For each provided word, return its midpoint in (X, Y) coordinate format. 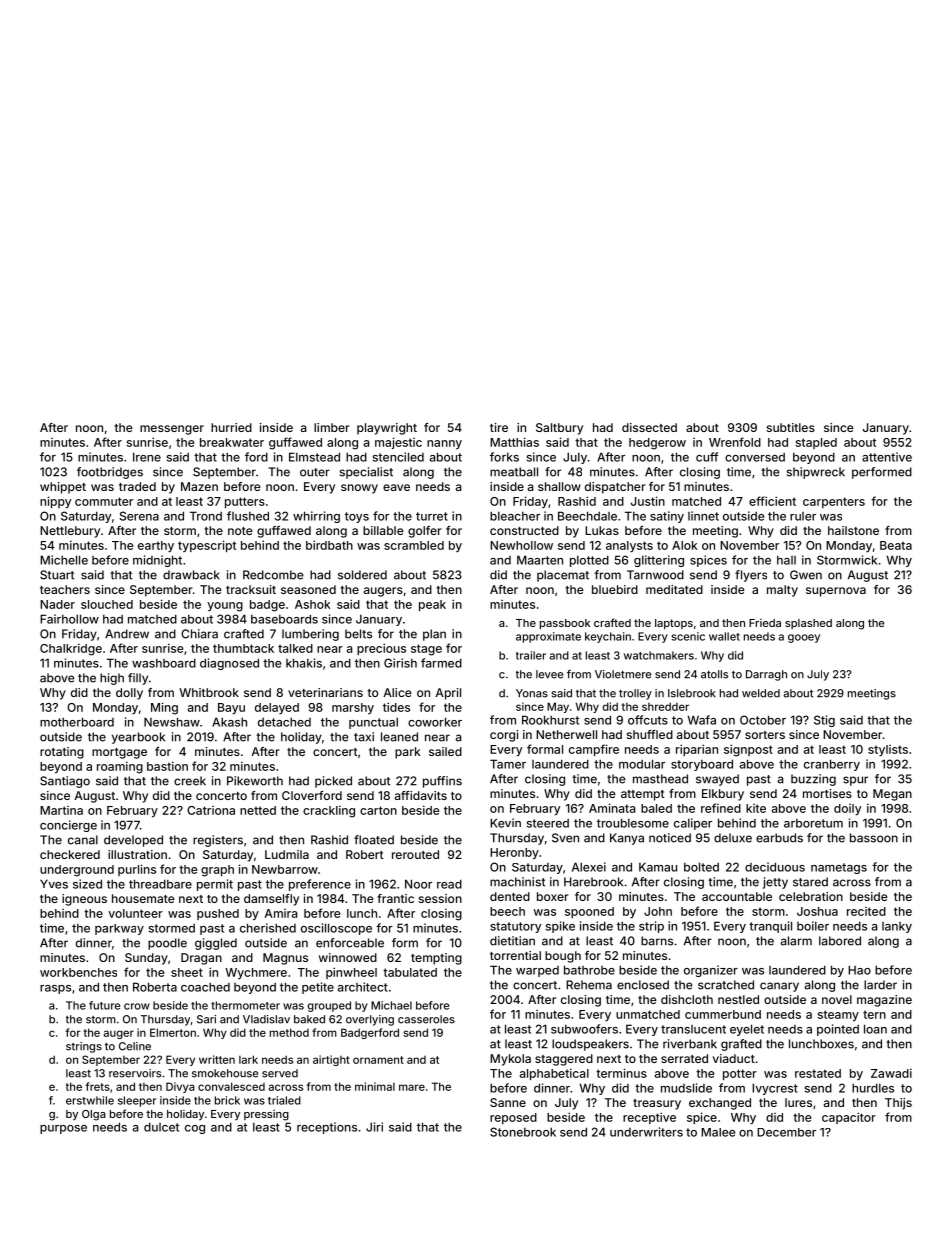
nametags (839, 868)
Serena (139, 516)
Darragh (766, 675)
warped (537, 971)
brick (227, 1100)
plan (434, 635)
